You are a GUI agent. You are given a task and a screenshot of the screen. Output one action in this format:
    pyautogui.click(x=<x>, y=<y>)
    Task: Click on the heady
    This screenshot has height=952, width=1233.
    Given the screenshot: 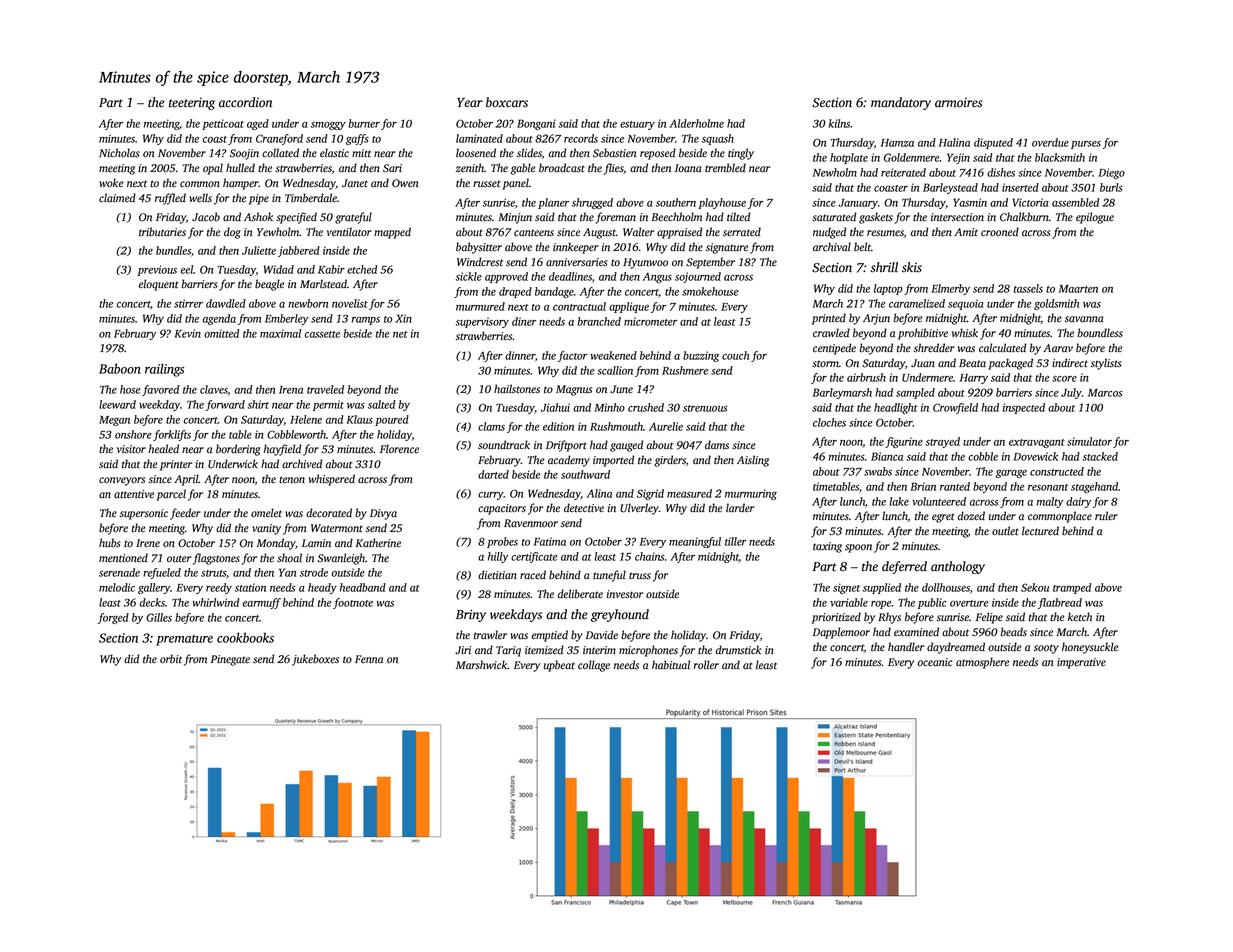 What is the action you would take?
    pyautogui.click(x=322, y=588)
